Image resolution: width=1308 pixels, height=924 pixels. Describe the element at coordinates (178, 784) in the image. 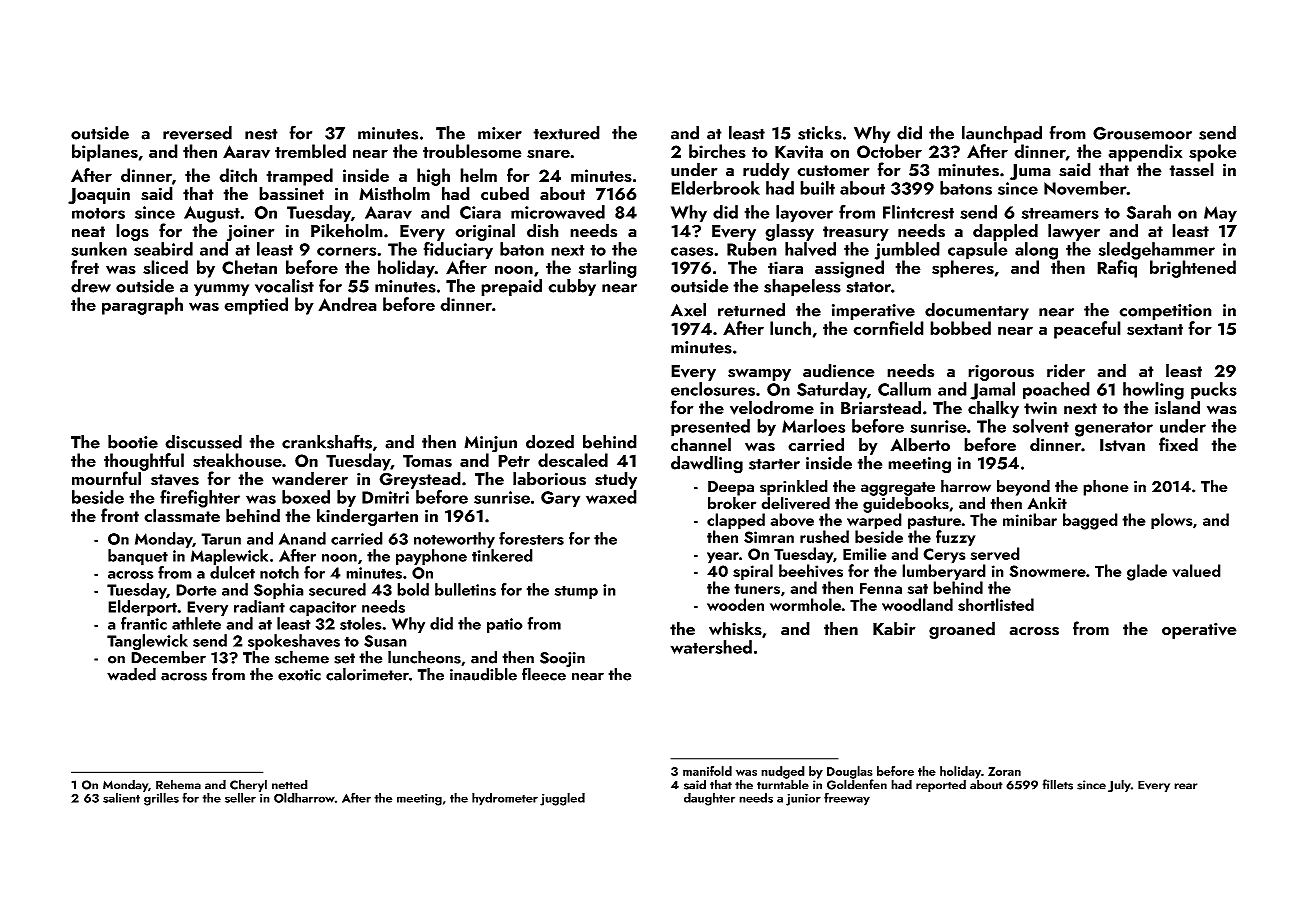

I see `Rehema` at that location.
